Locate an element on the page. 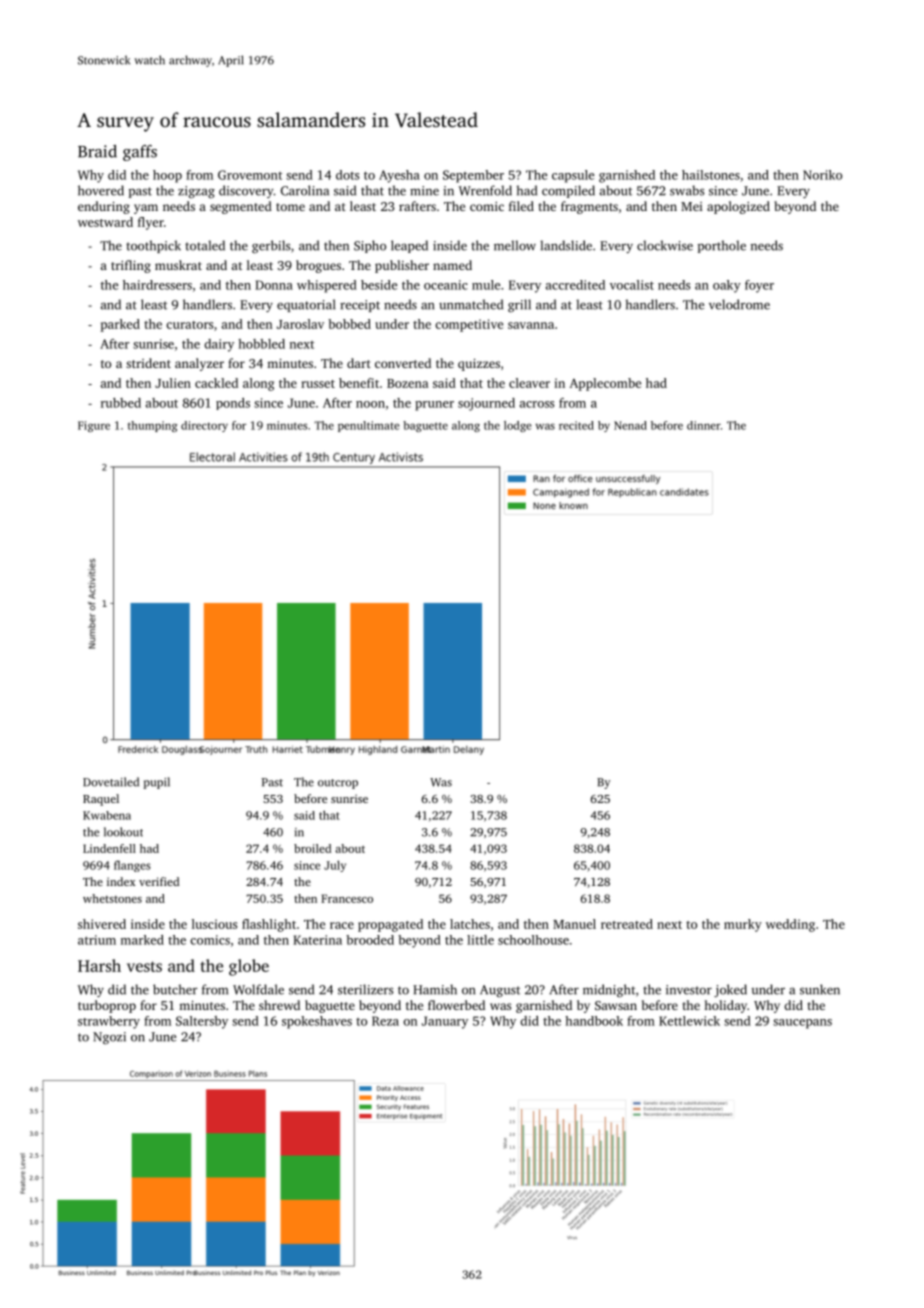 This image has width=924, height=1308. Noriko is located at coordinates (822, 175).
